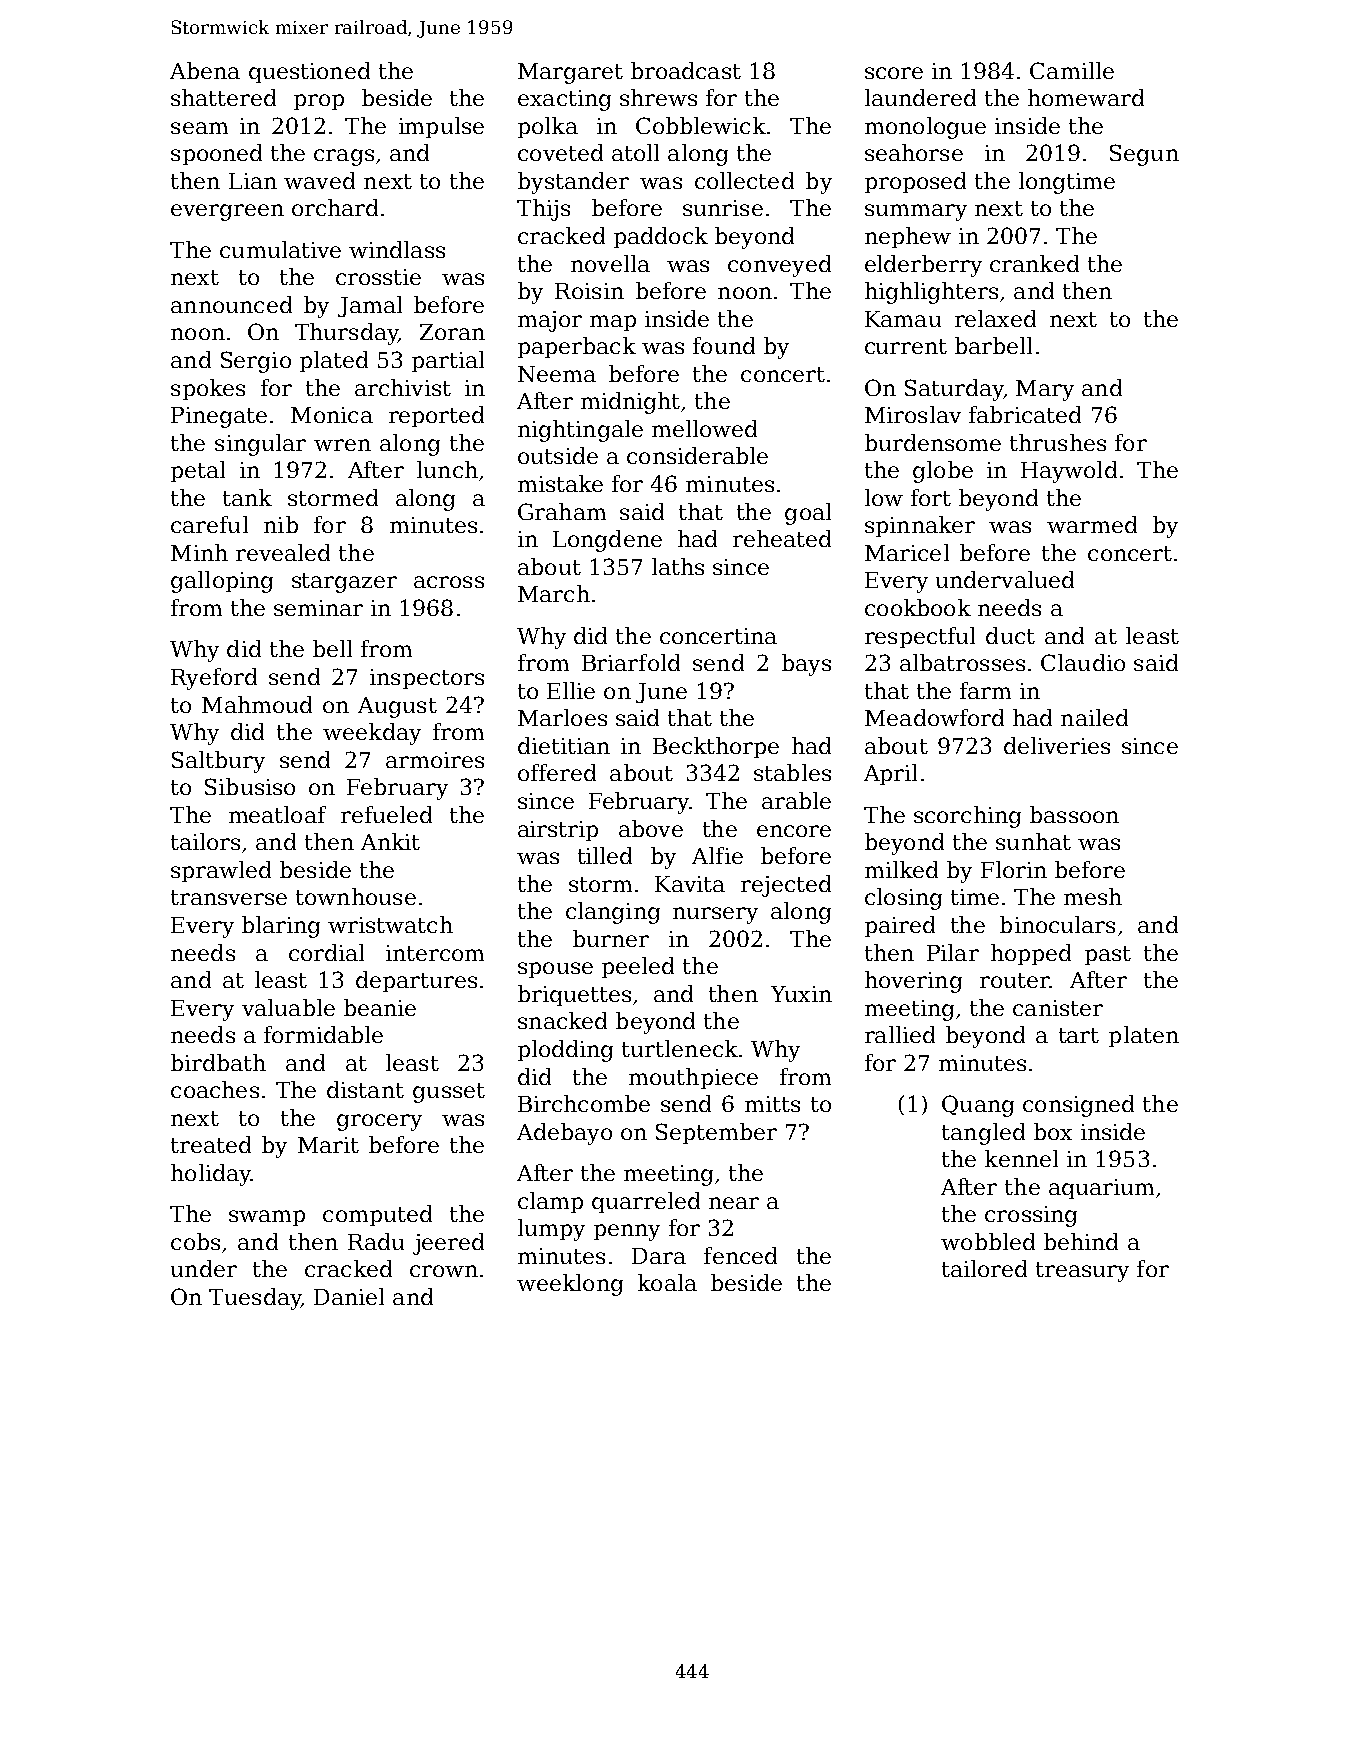 The width and height of the page is (1349, 1746). Describe the element at coordinates (1033, 841) in the page. I see `sunhat` at that location.
